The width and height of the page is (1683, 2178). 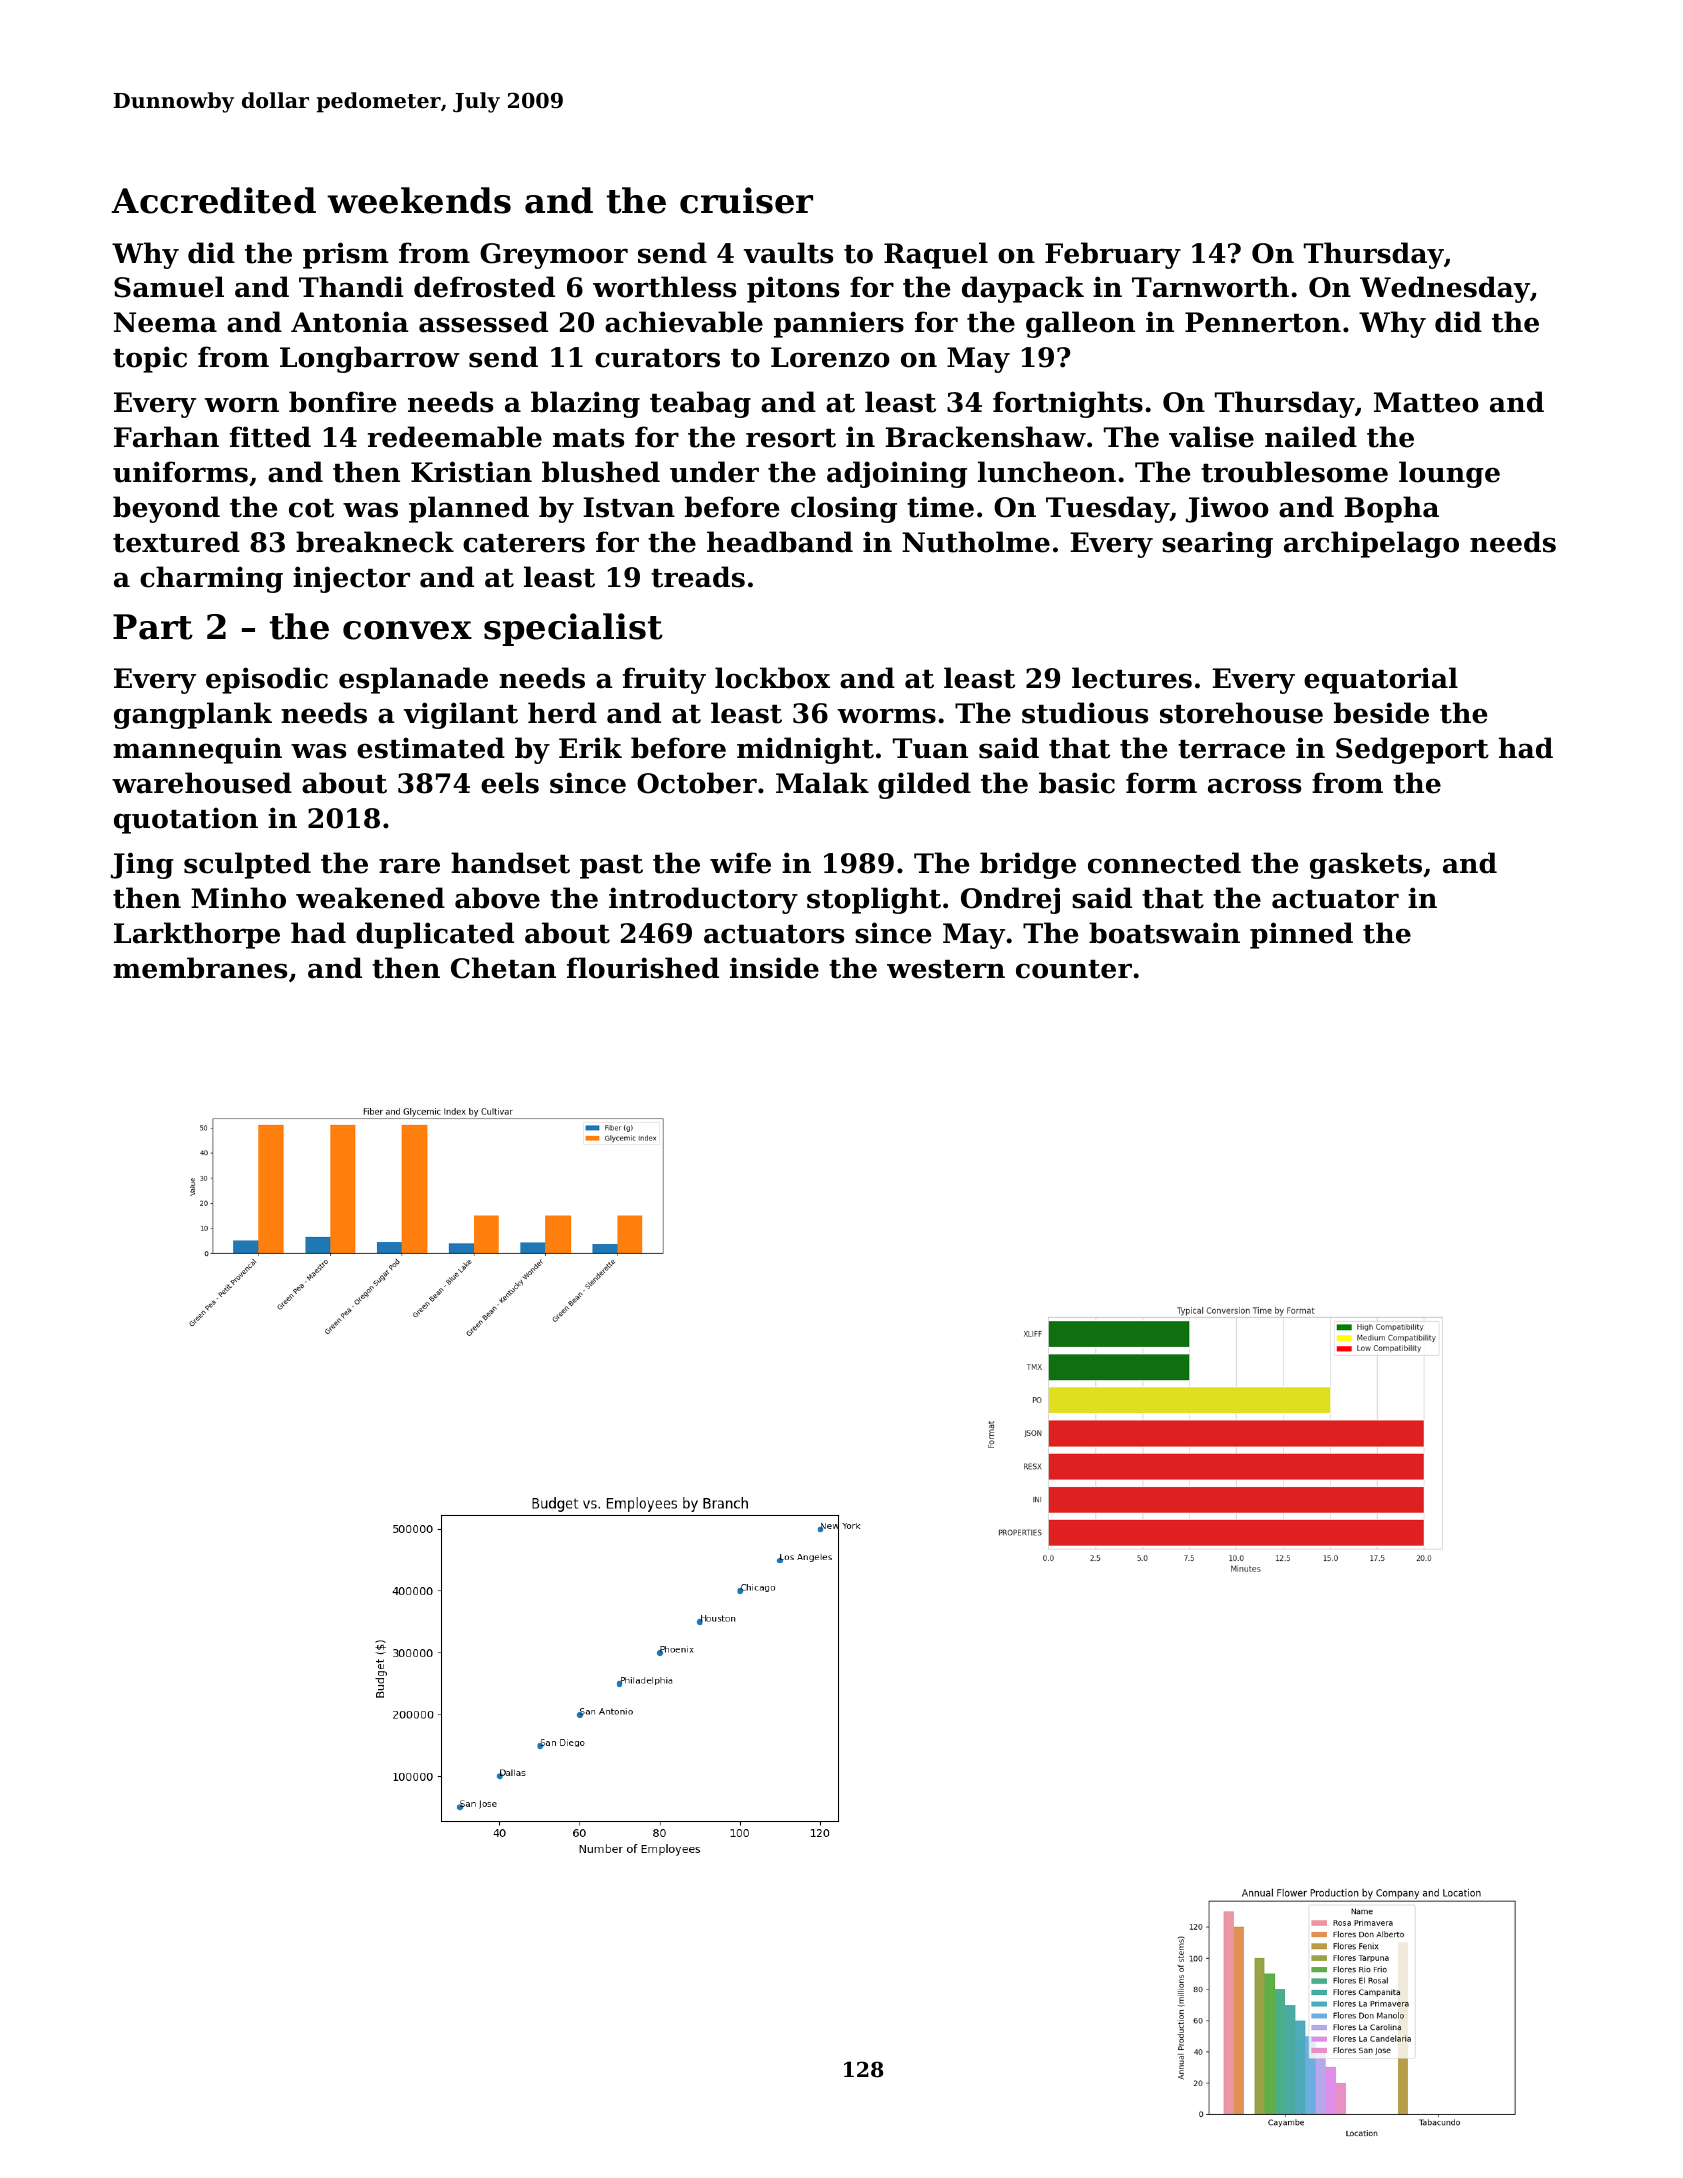 What do you see at coordinates (200, 968) in the page?
I see `membranes` at bounding box center [200, 968].
